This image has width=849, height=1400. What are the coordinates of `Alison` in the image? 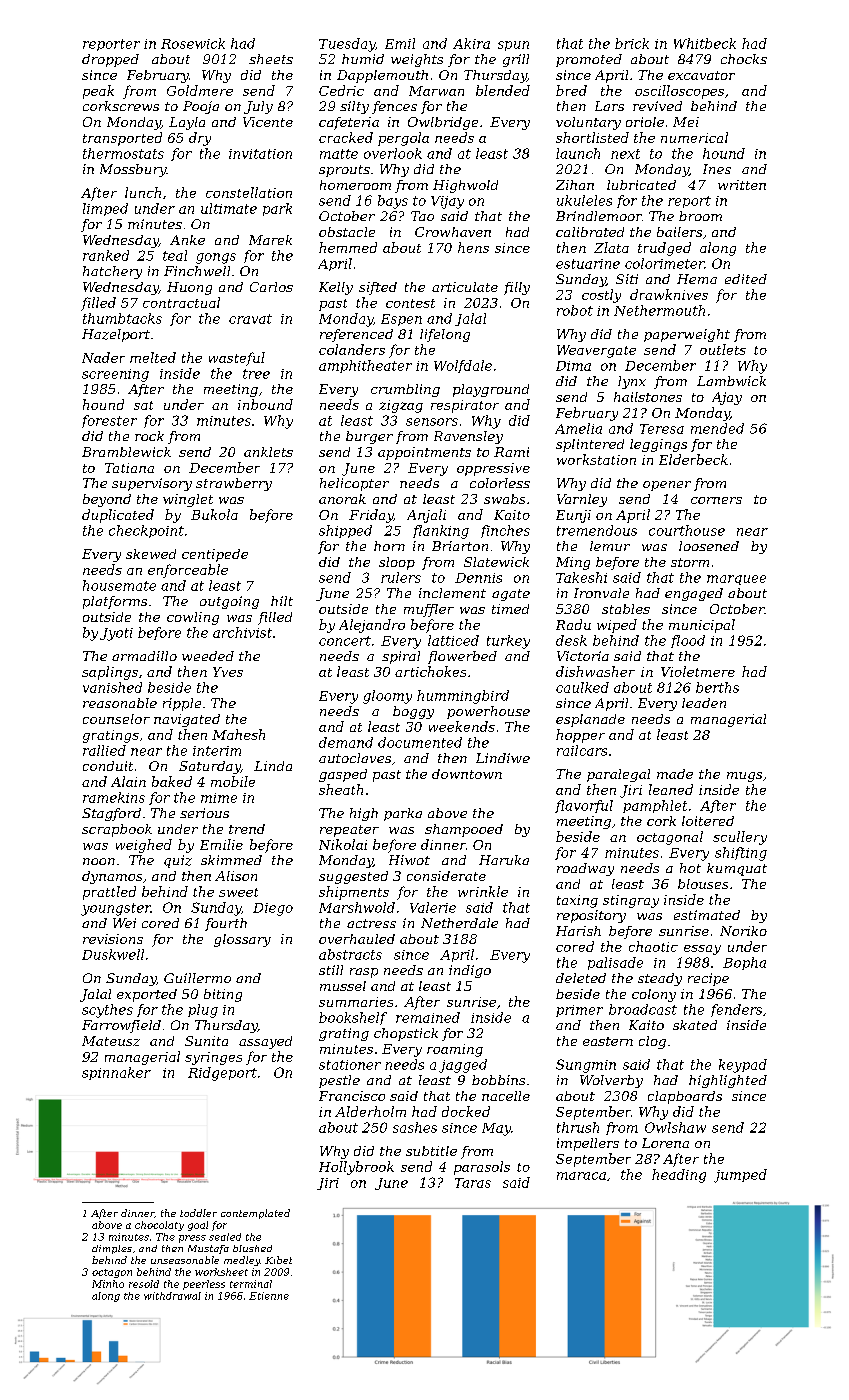 It's located at (236, 876).
